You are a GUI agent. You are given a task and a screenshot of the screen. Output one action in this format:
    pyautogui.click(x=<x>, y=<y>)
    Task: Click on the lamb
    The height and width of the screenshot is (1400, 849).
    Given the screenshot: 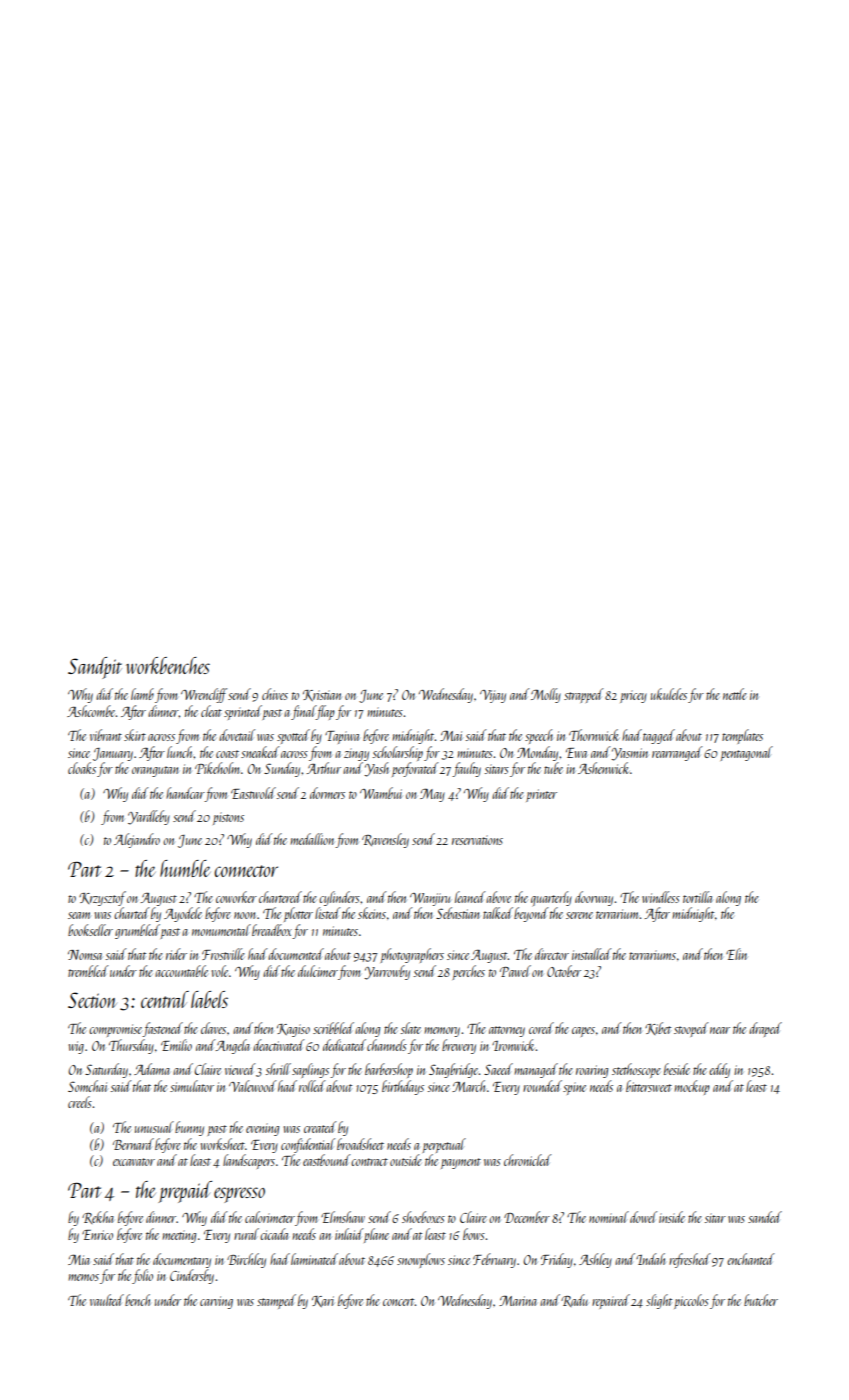 What is the action you would take?
    pyautogui.click(x=142, y=694)
